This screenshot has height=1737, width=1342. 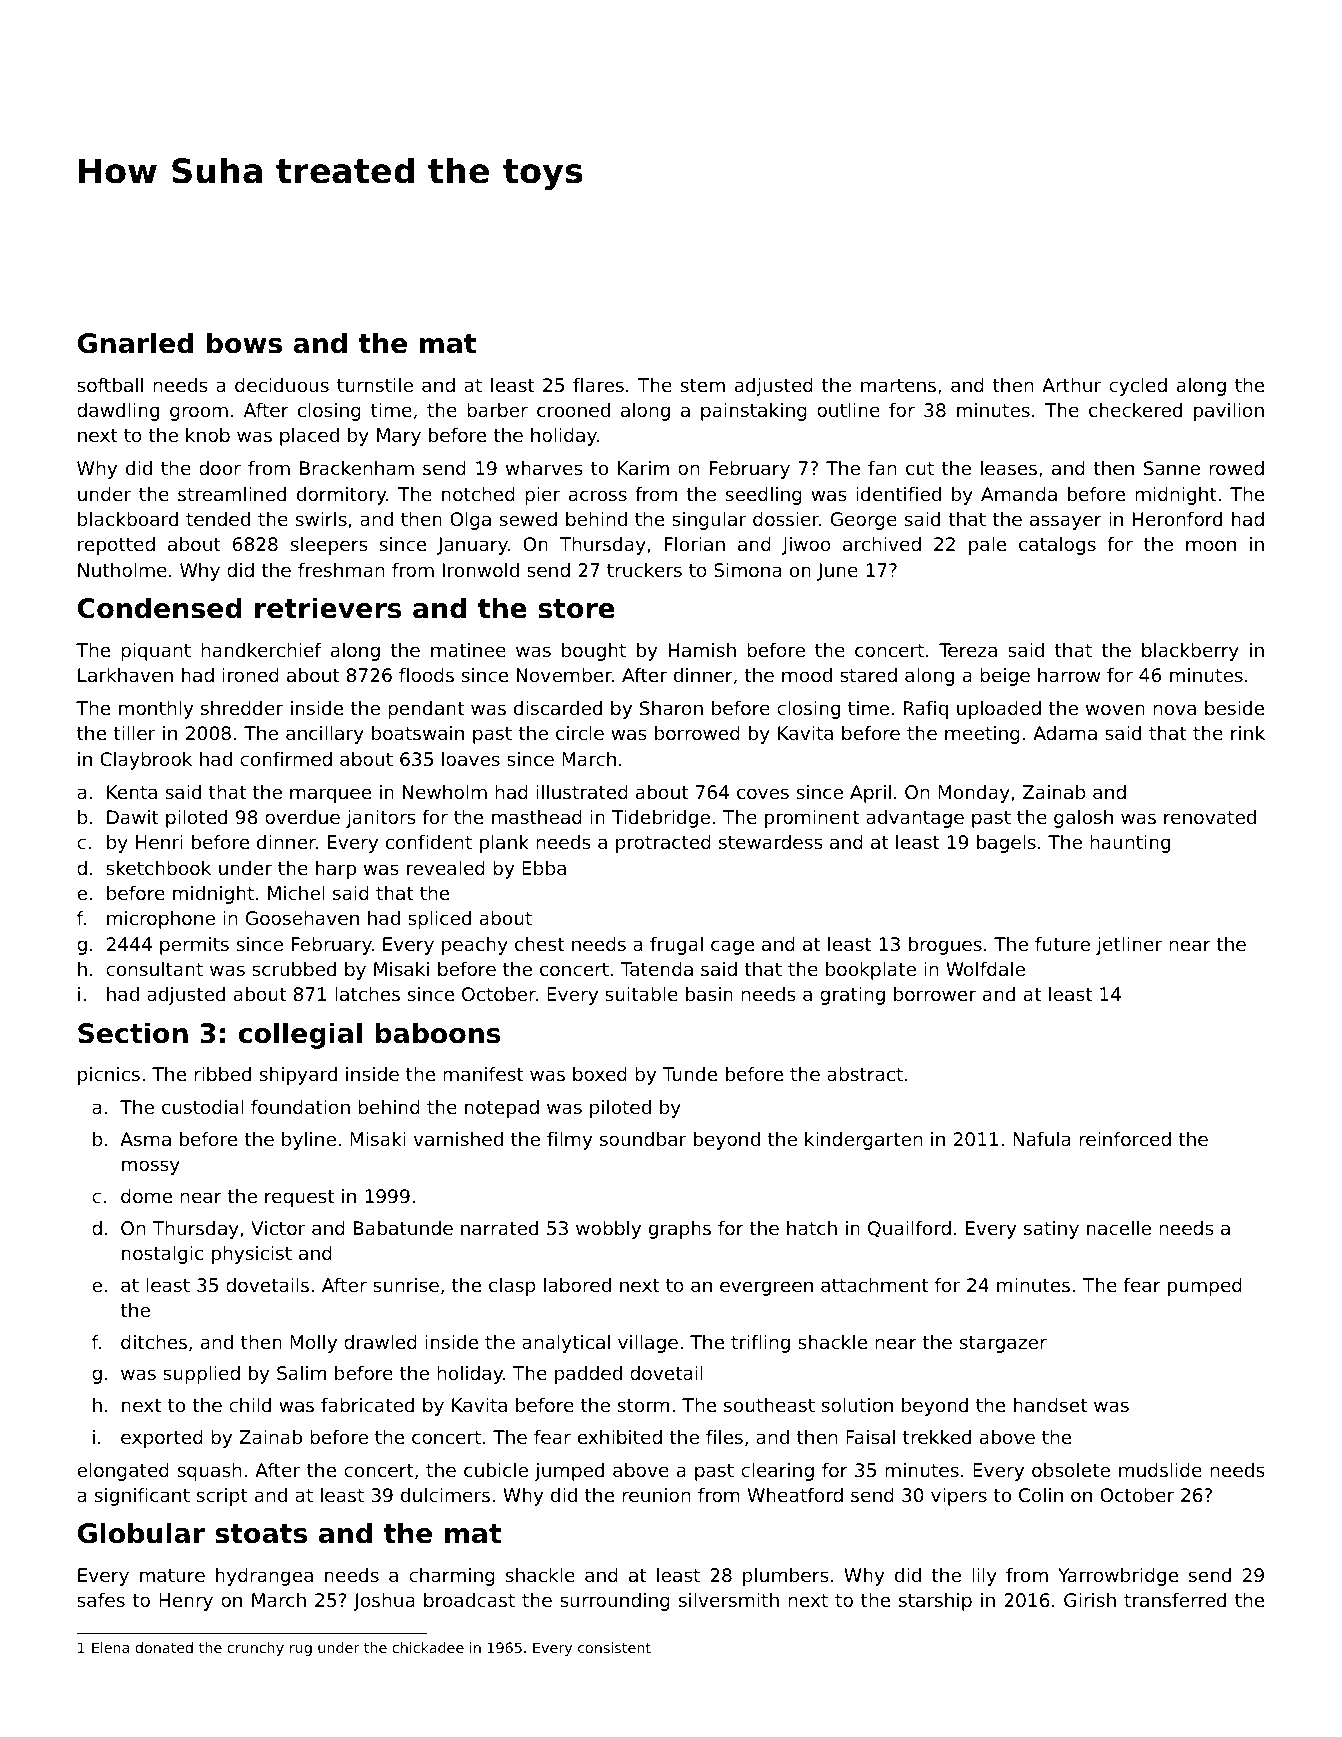 I want to click on satiny, so click(x=1051, y=1230).
